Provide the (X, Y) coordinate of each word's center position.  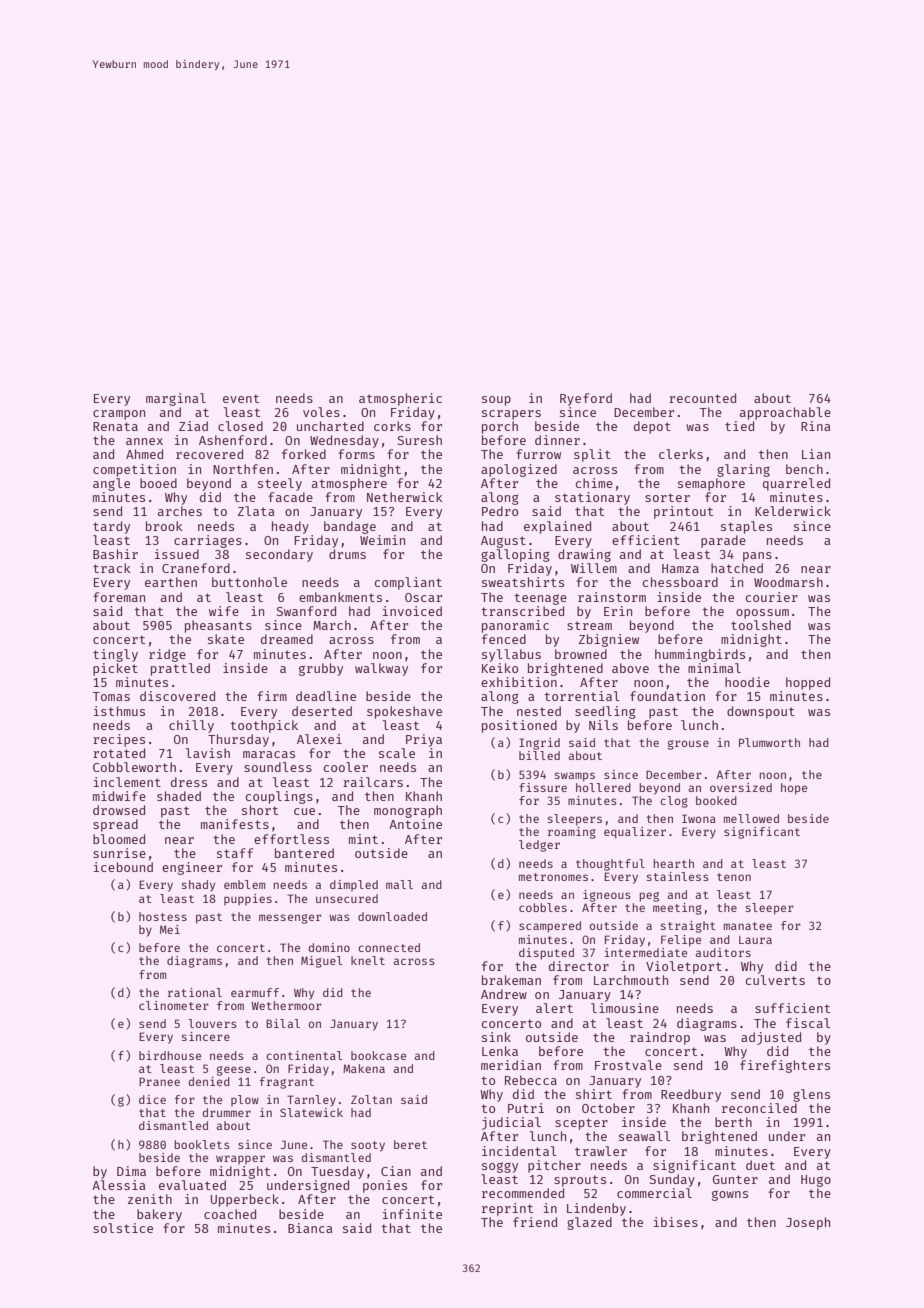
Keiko (500, 668)
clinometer (174, 1005)
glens (811, 1095)
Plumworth (769, 742)
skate (226, 639)
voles (321, 412)
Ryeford (586, 399)
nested (539, 711)
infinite (412, 1214)
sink (496, 1037)
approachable (785, 413)
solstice (123, 1228)
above (630, 668)
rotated (119, 753)
